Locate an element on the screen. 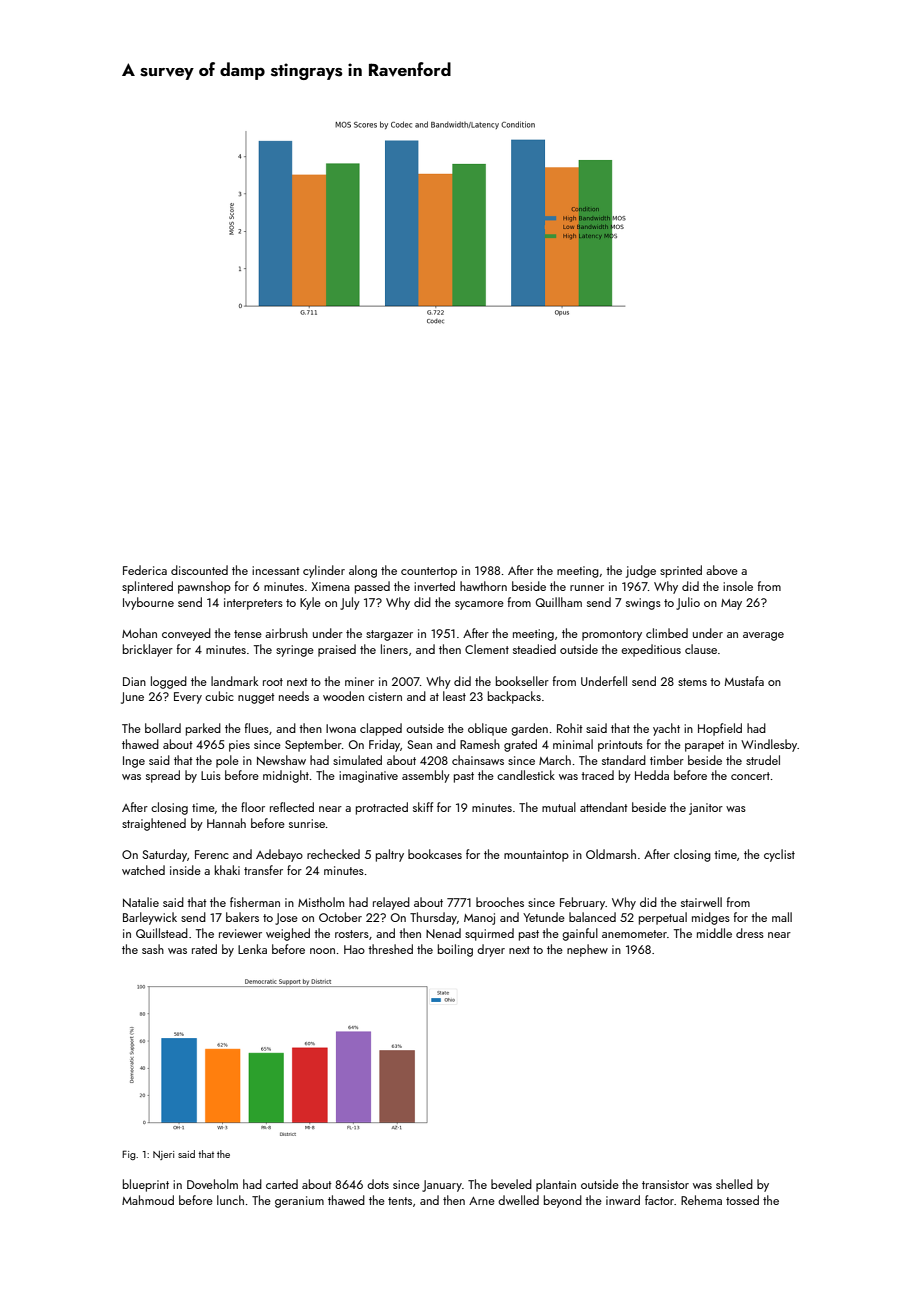  sash is located at coordinates (153, 949).
